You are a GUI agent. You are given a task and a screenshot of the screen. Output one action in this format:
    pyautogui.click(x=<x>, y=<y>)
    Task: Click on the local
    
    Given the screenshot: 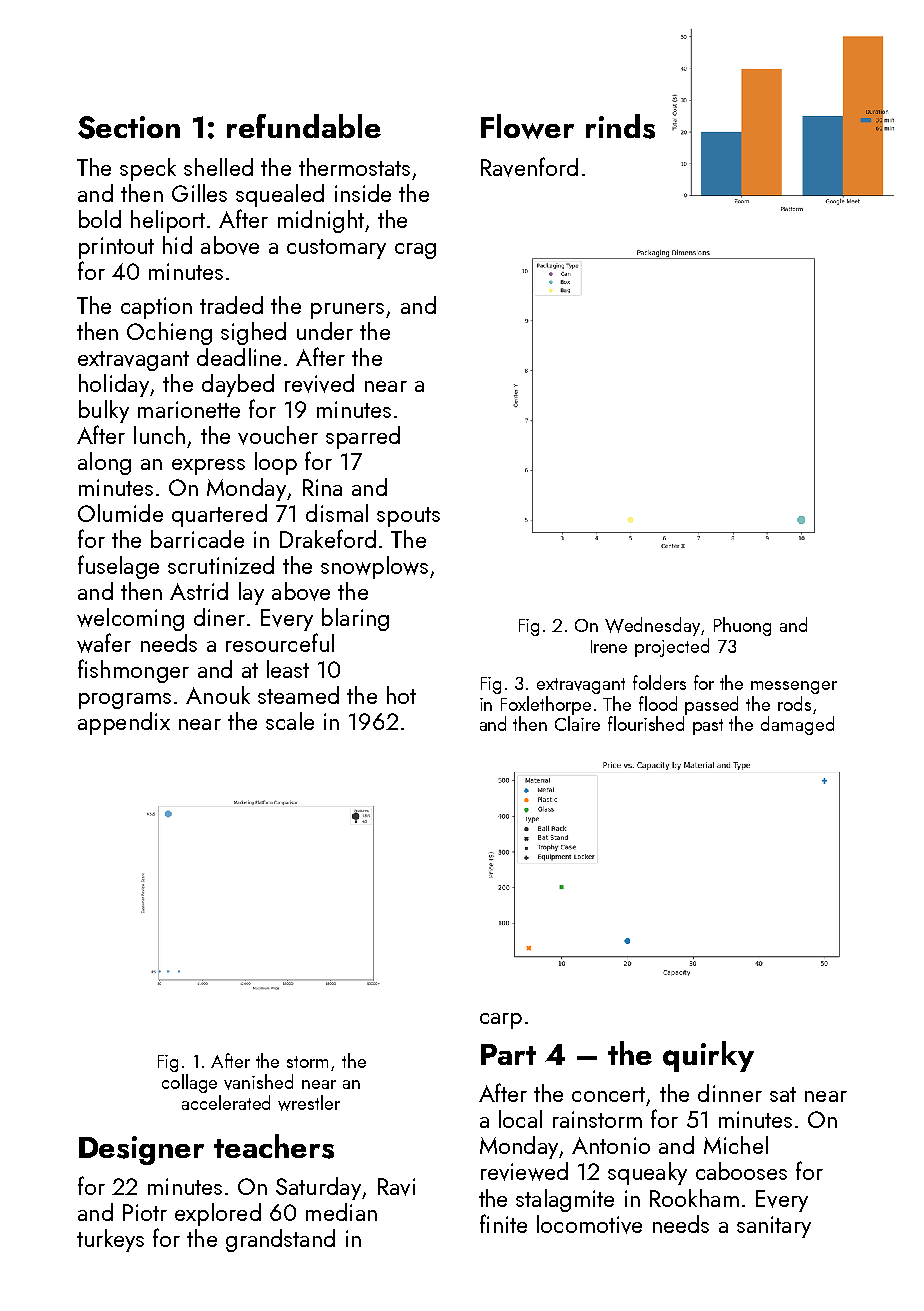 What is the action you would take?
    pyautogui.click(x=520, y=1119)
